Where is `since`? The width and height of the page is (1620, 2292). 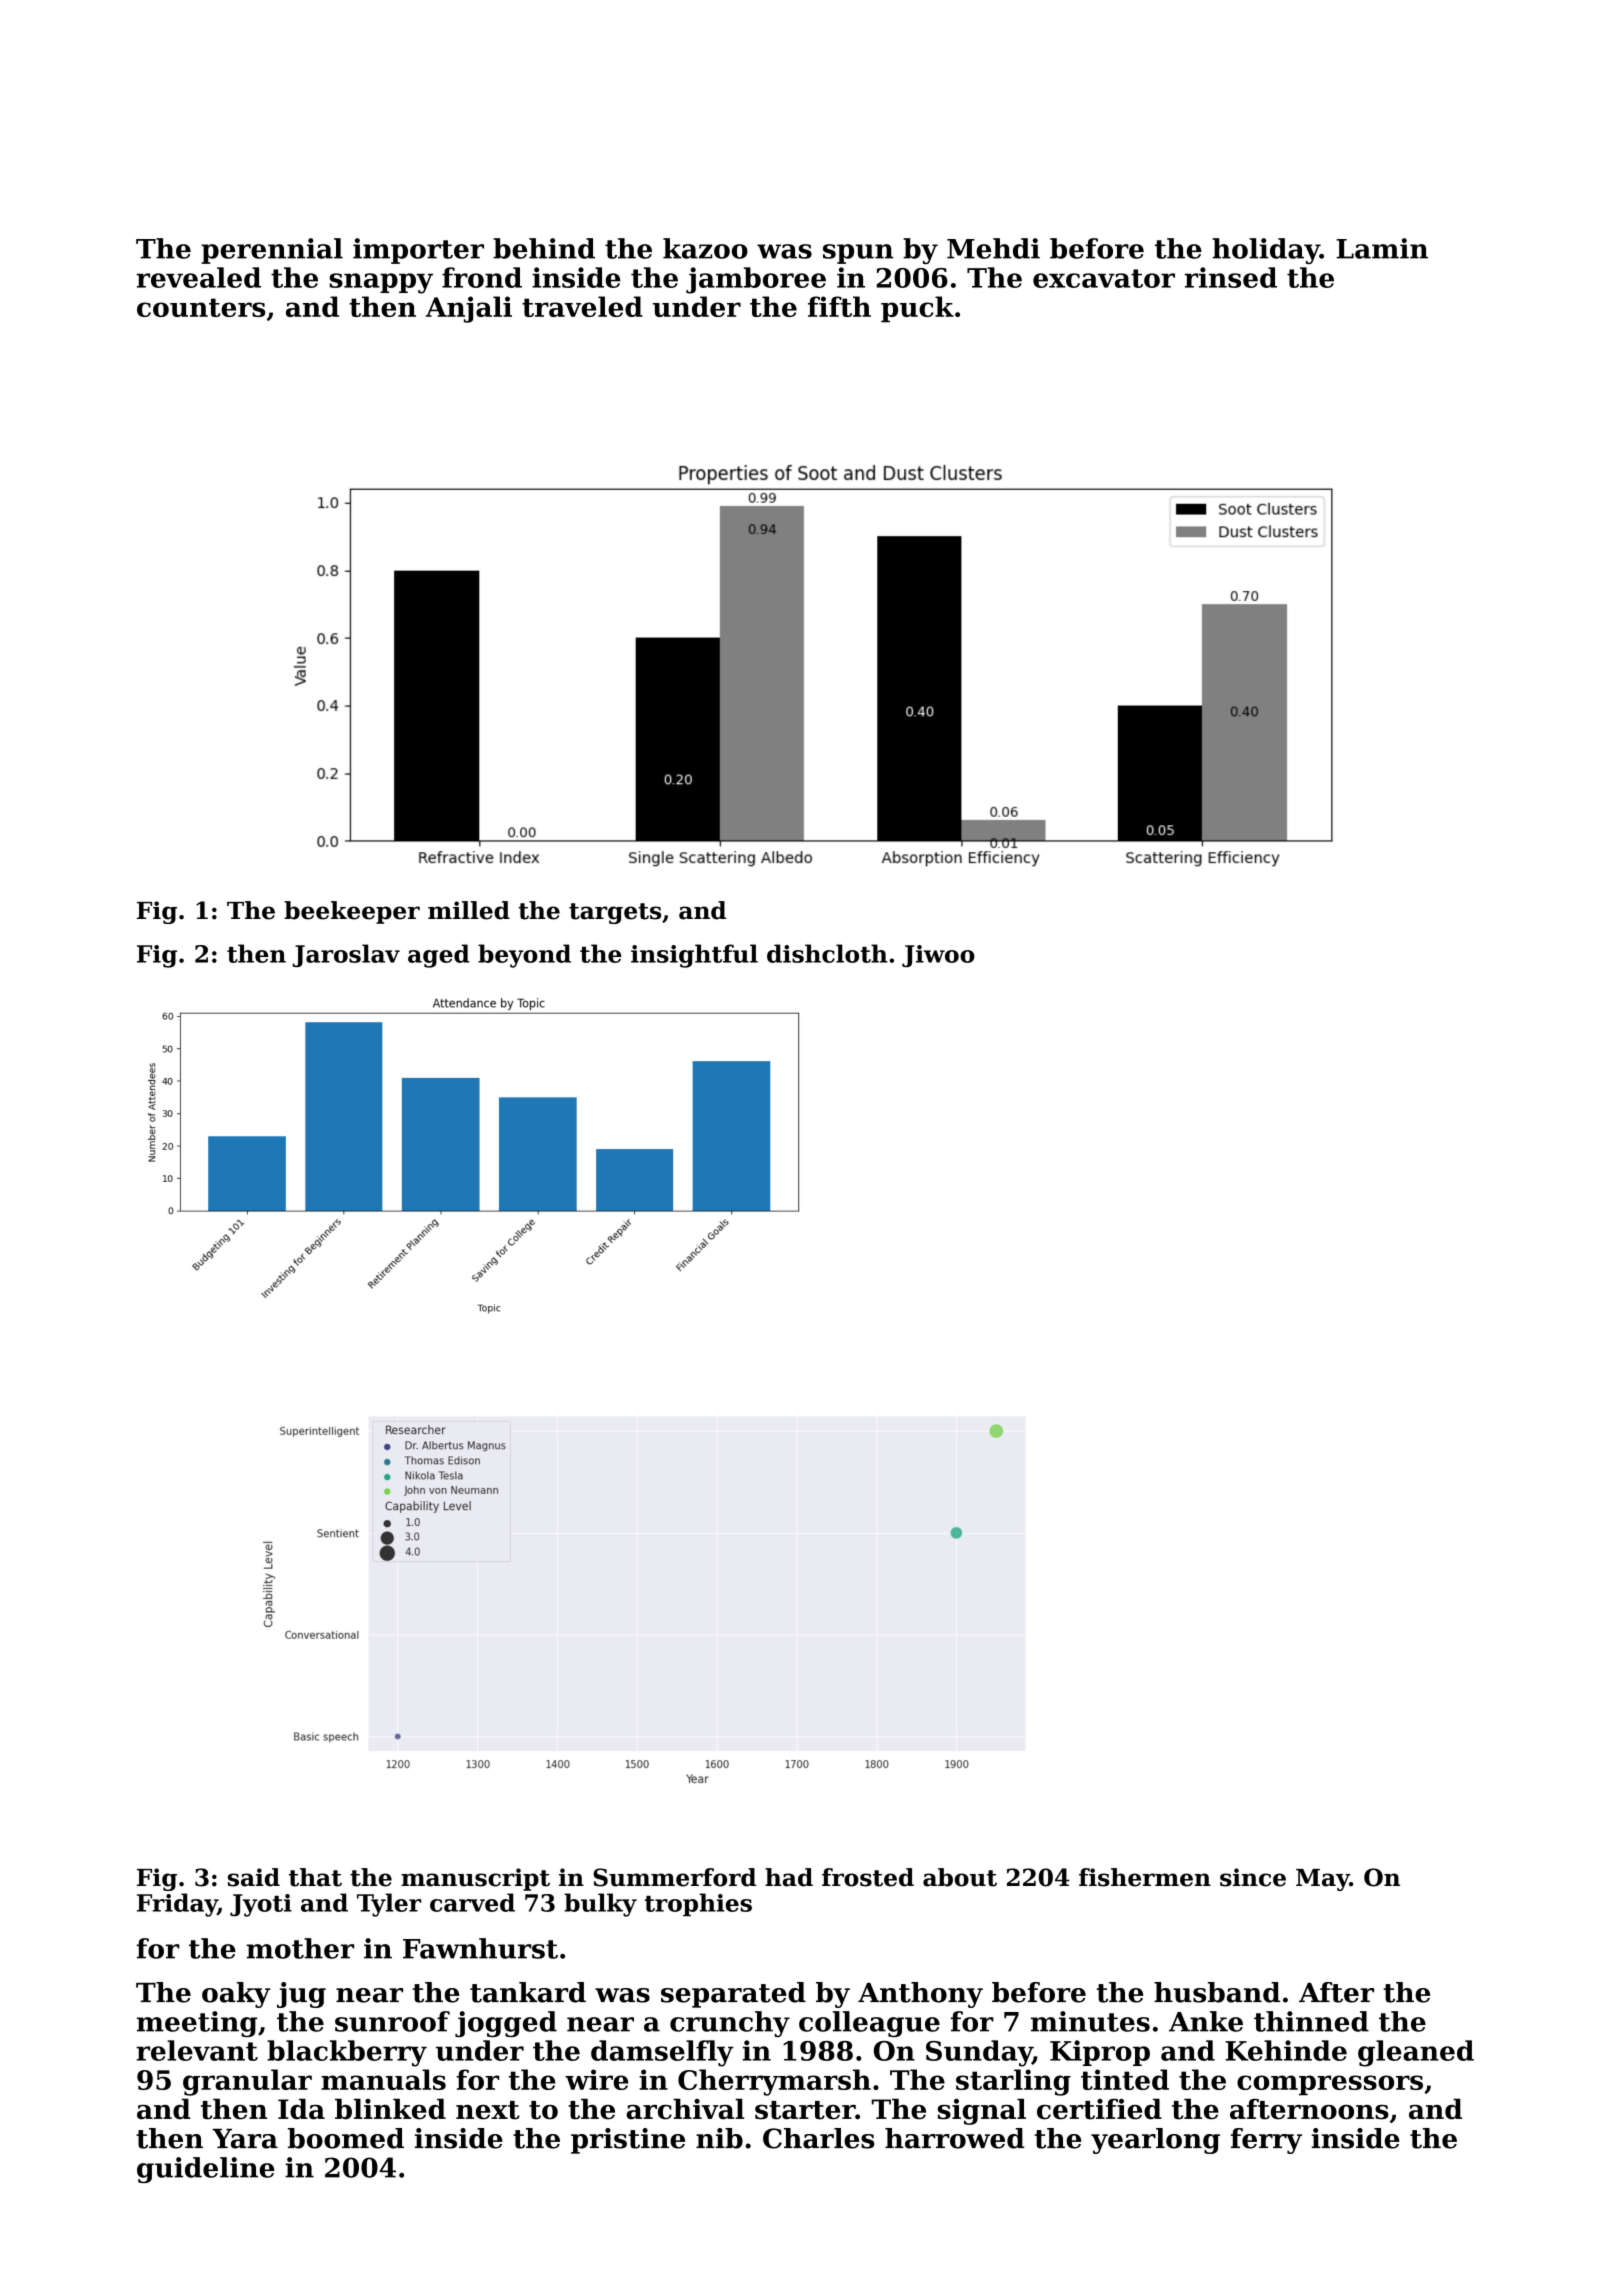 since is located at coordinates (1253, 1877).
